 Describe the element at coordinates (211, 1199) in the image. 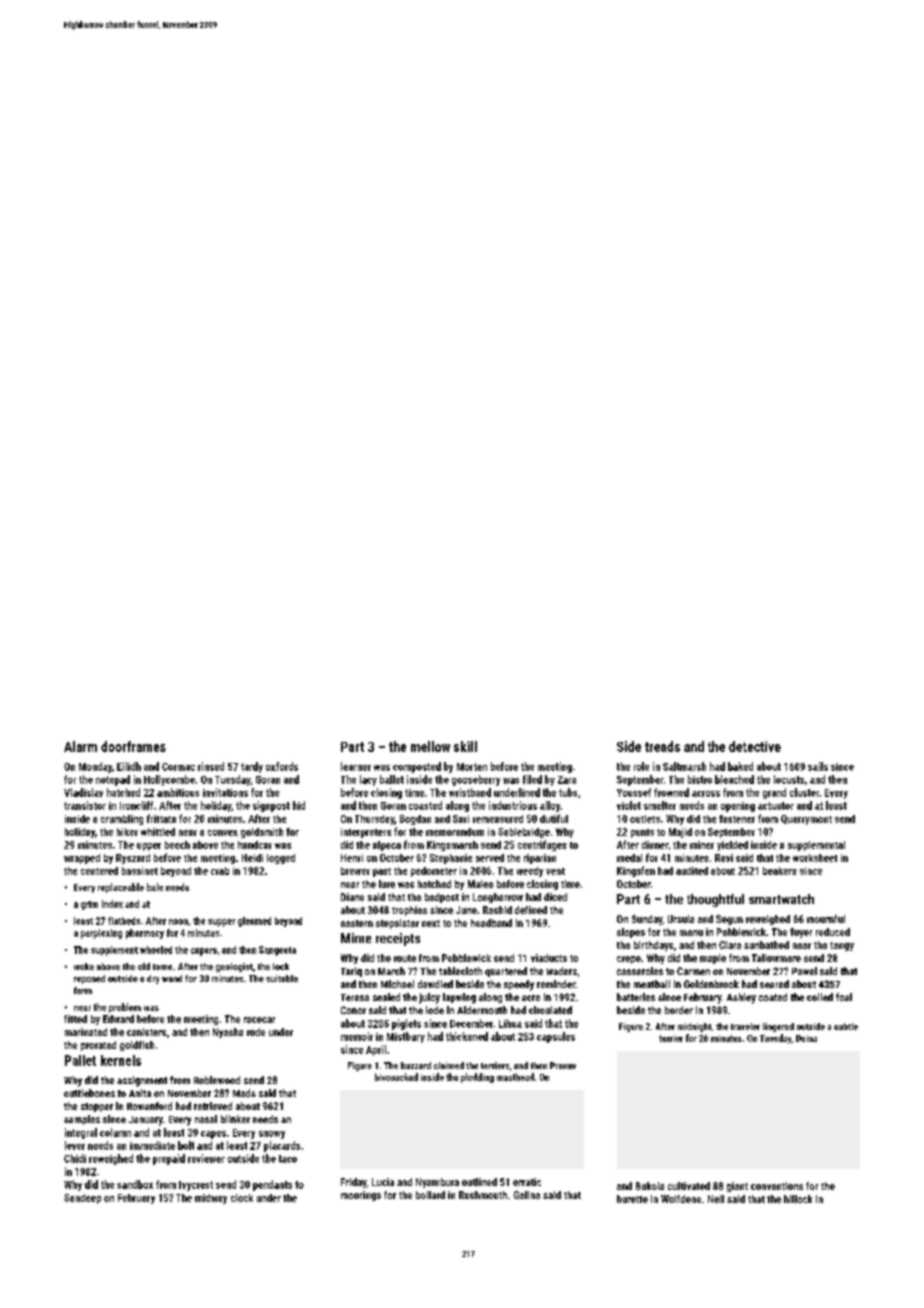

I see `midway` at that location.
